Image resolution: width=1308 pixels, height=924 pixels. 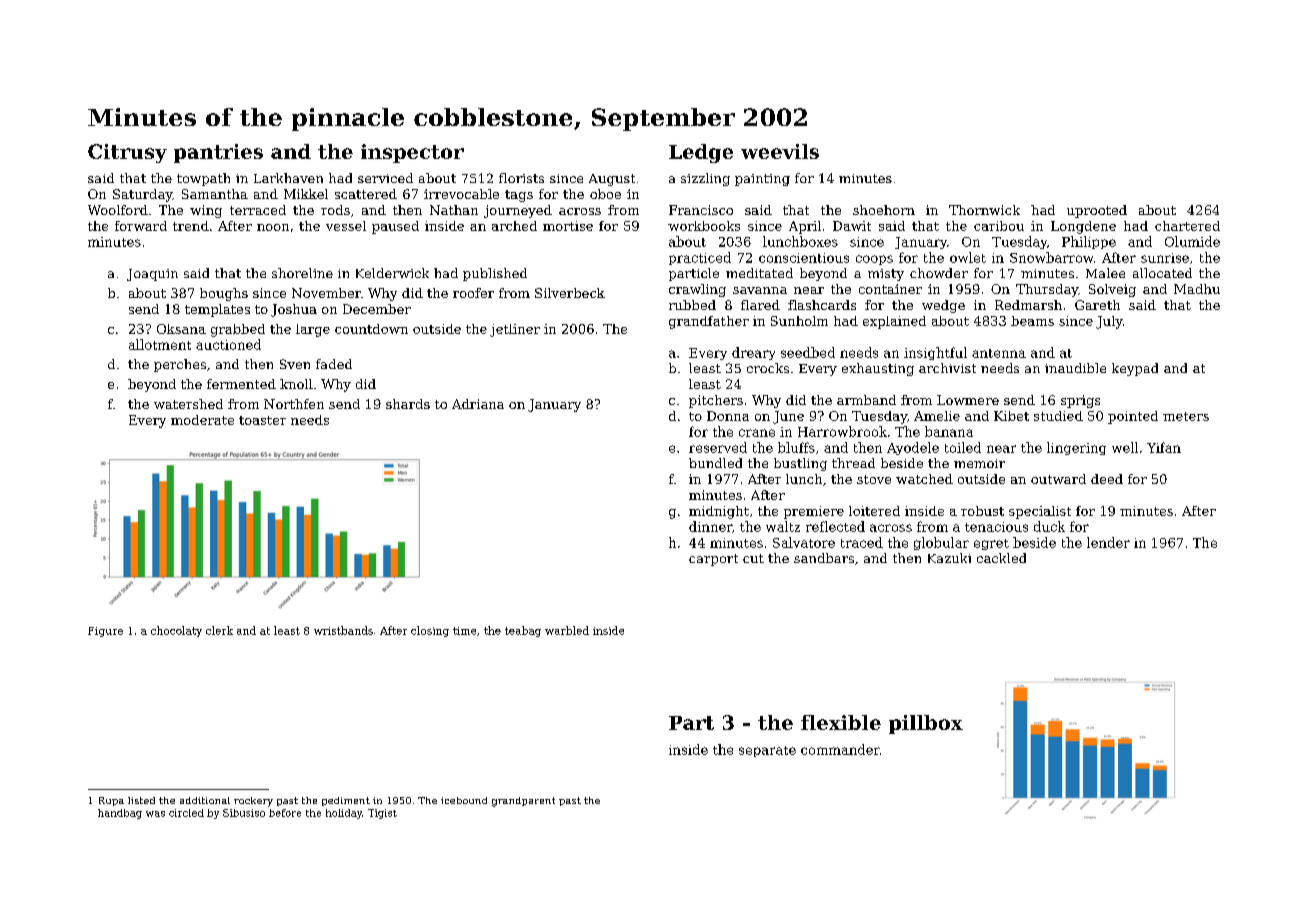 I want to click on Kazuki, so click(x=949, y=558).
